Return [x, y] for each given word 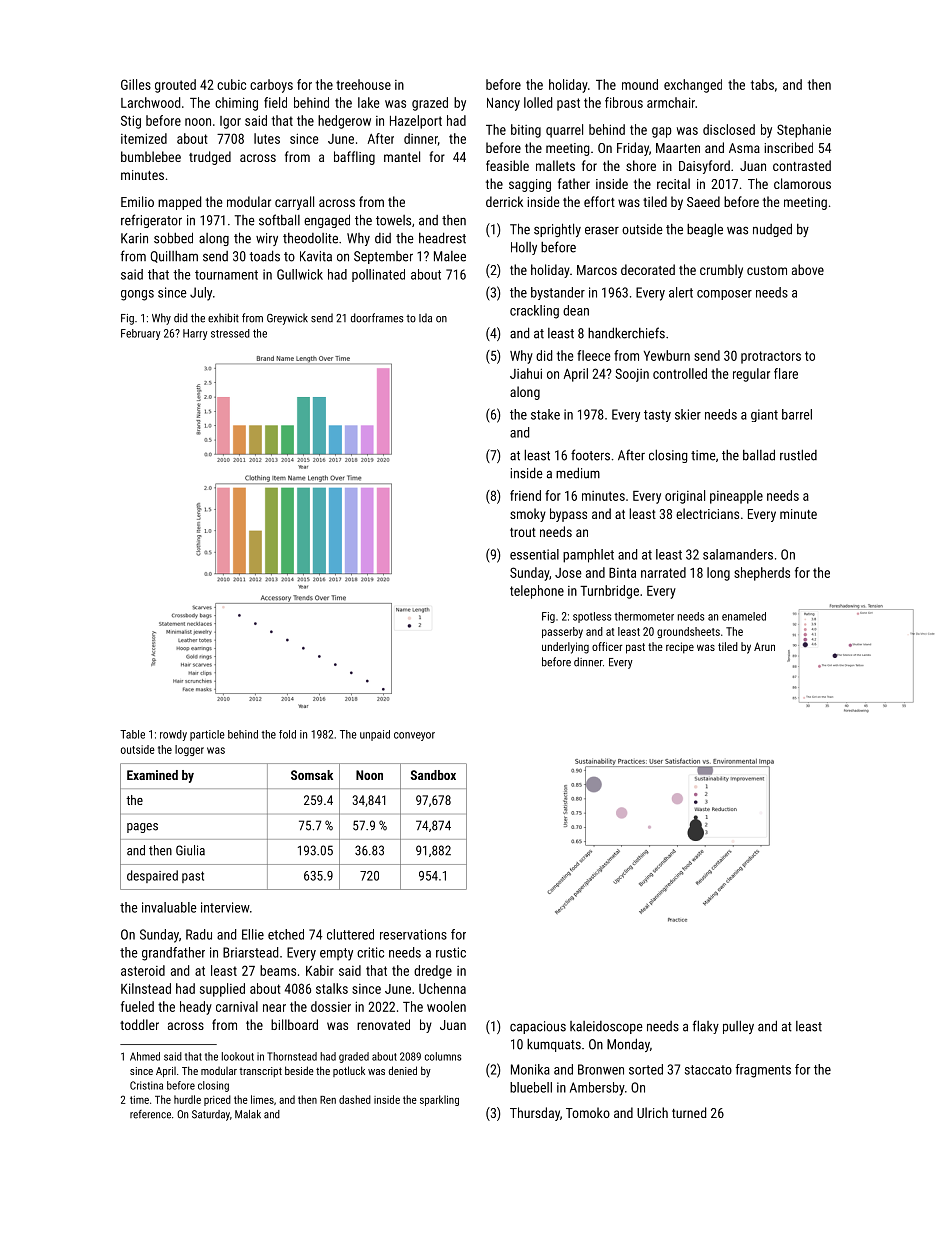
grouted [175, 86]
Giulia [190, 850]
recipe [680, 648]
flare [786, 373]
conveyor [414, 736]
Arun [764, 646]
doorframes [377, 318]
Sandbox [433, 775]
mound [640, 84]
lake [369, 102]
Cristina [146, 1085]
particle [207, 735]
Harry [195, 334]
